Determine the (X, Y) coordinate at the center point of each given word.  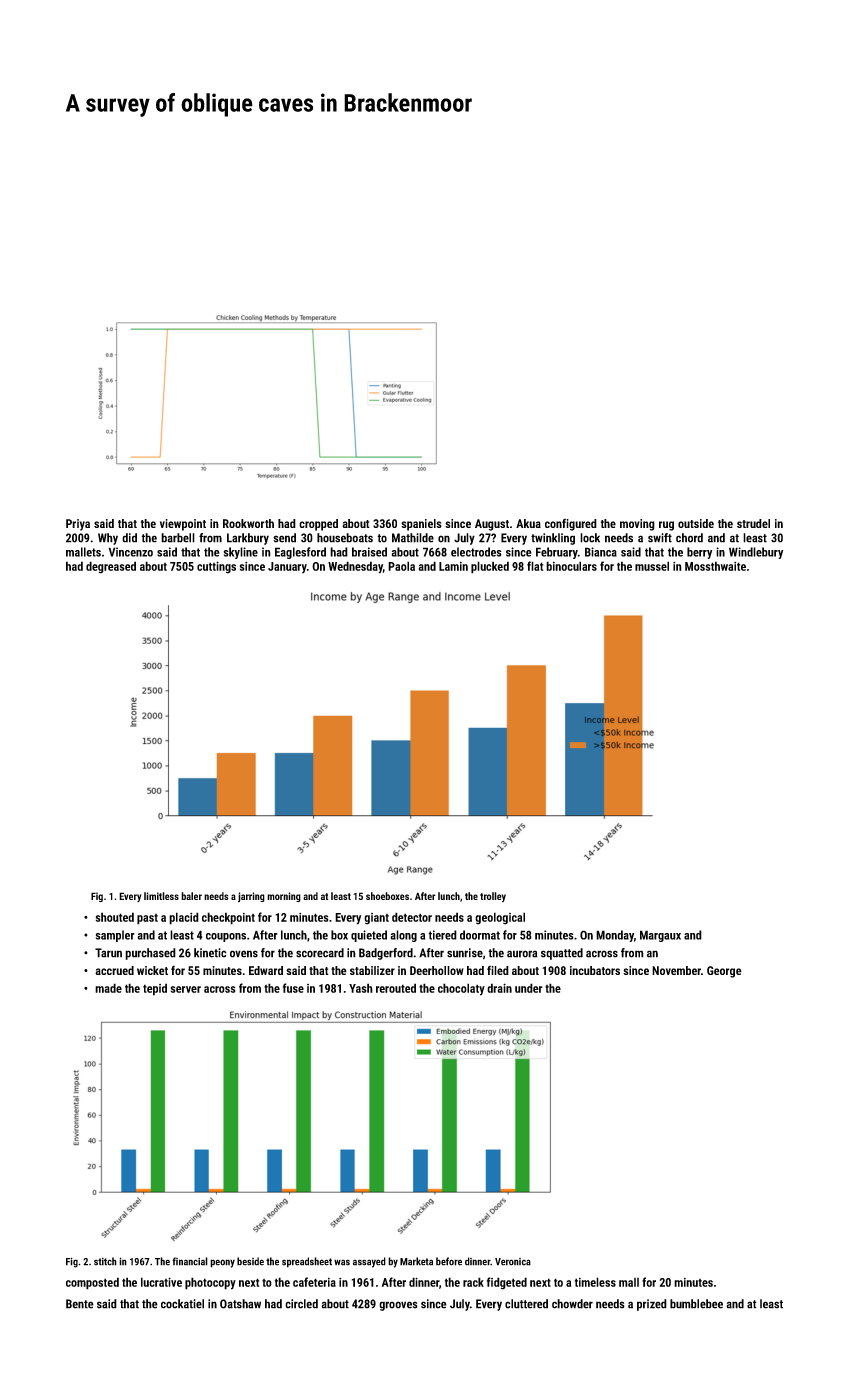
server (186, 989)
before (449, 1261)
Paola (401, 566)
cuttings (216, 567)
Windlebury (756, 553)
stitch (105, 1261)
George (724, 972)
